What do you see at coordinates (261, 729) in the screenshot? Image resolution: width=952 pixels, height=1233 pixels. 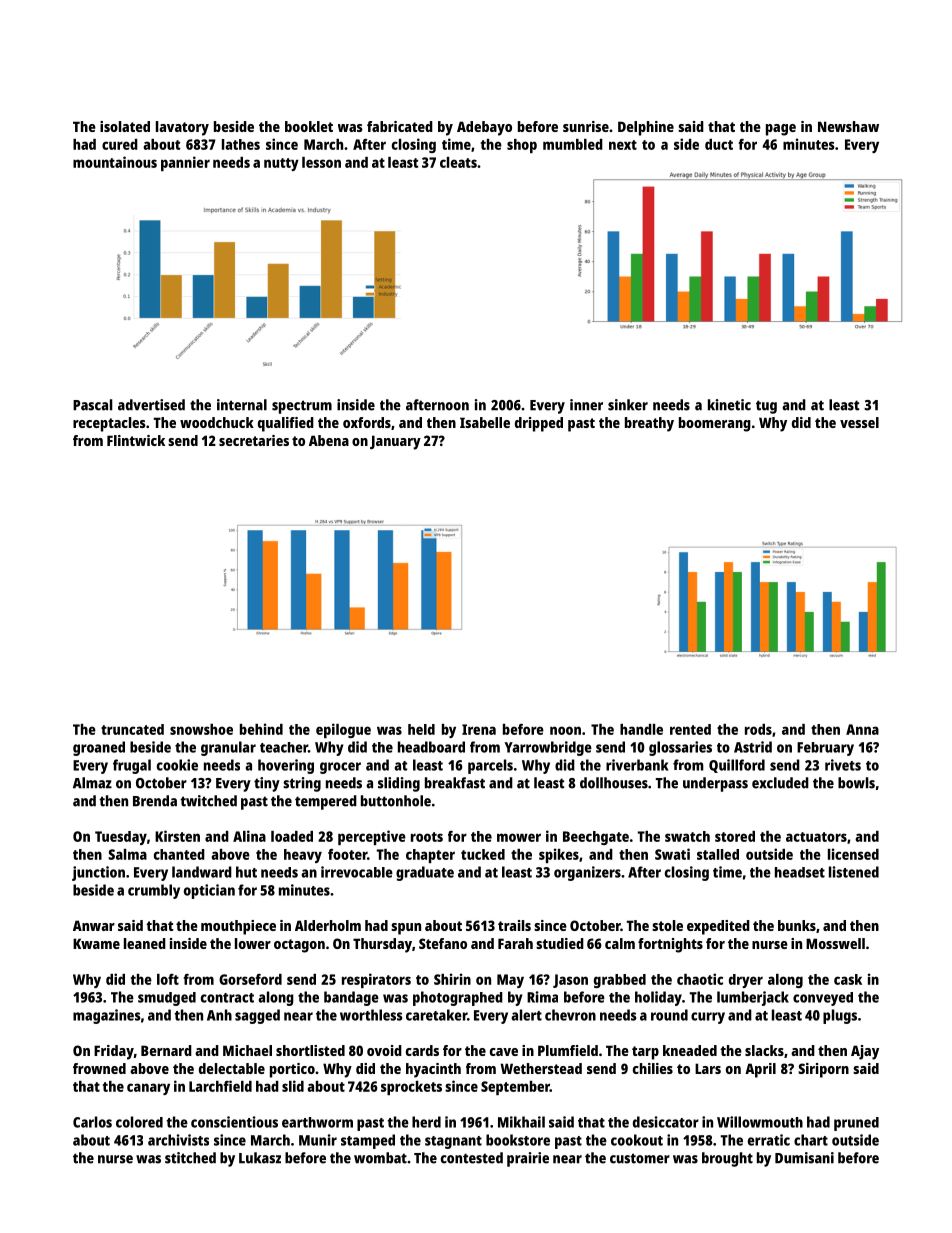 I see `behind` at bounding box center [261, 729].
